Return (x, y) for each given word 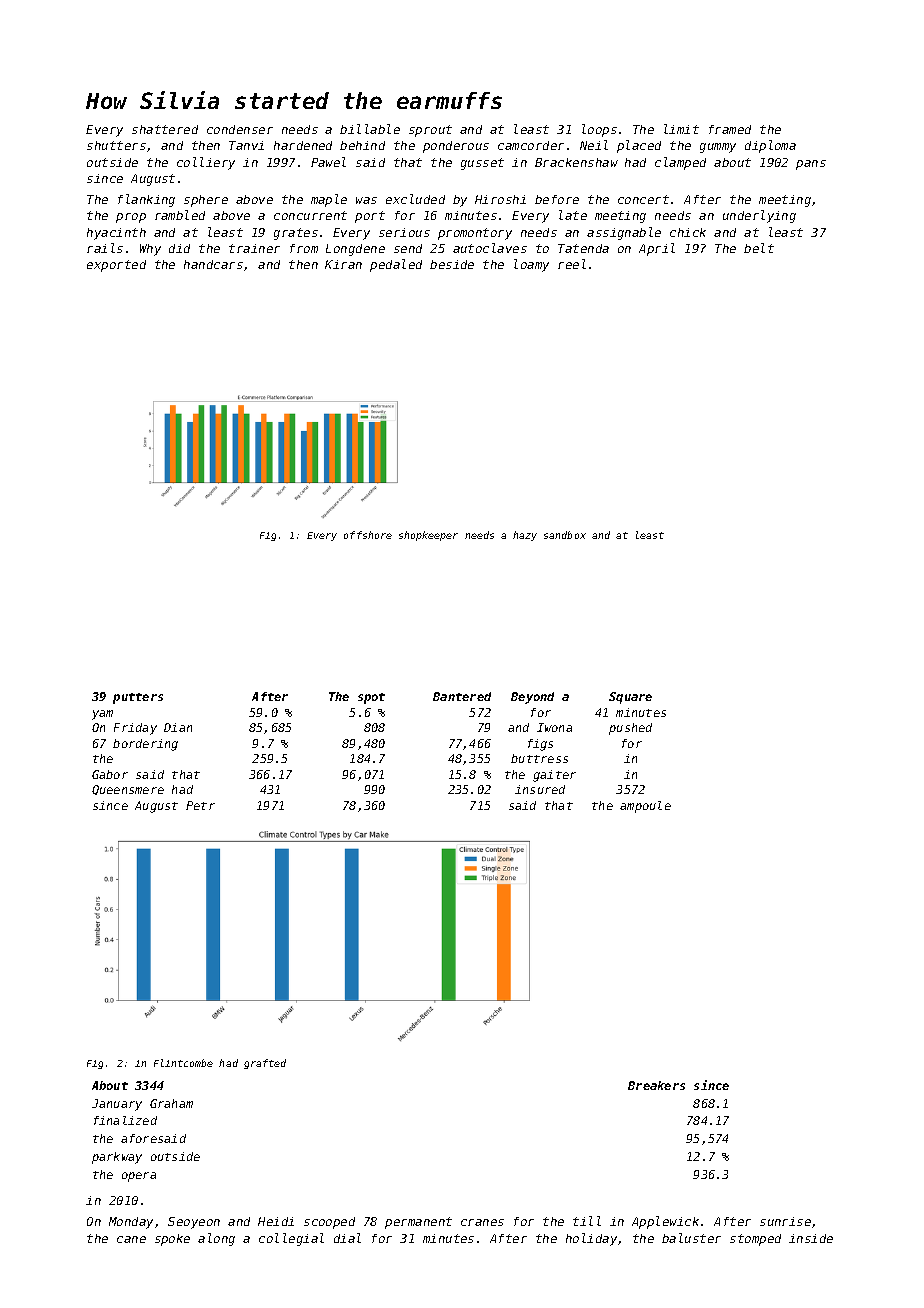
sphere (206, 201)
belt (759, 248)
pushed (630, 729)
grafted (265, 1064)
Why (150, 250)
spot (371, 698)
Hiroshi (500, 199)
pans (811, 165)
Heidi (276, 1221)
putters (138, 698)
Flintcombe (183, 1063)
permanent (418, 1223)
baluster (691, 1238)
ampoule (645, 807)
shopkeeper (428, 536)
